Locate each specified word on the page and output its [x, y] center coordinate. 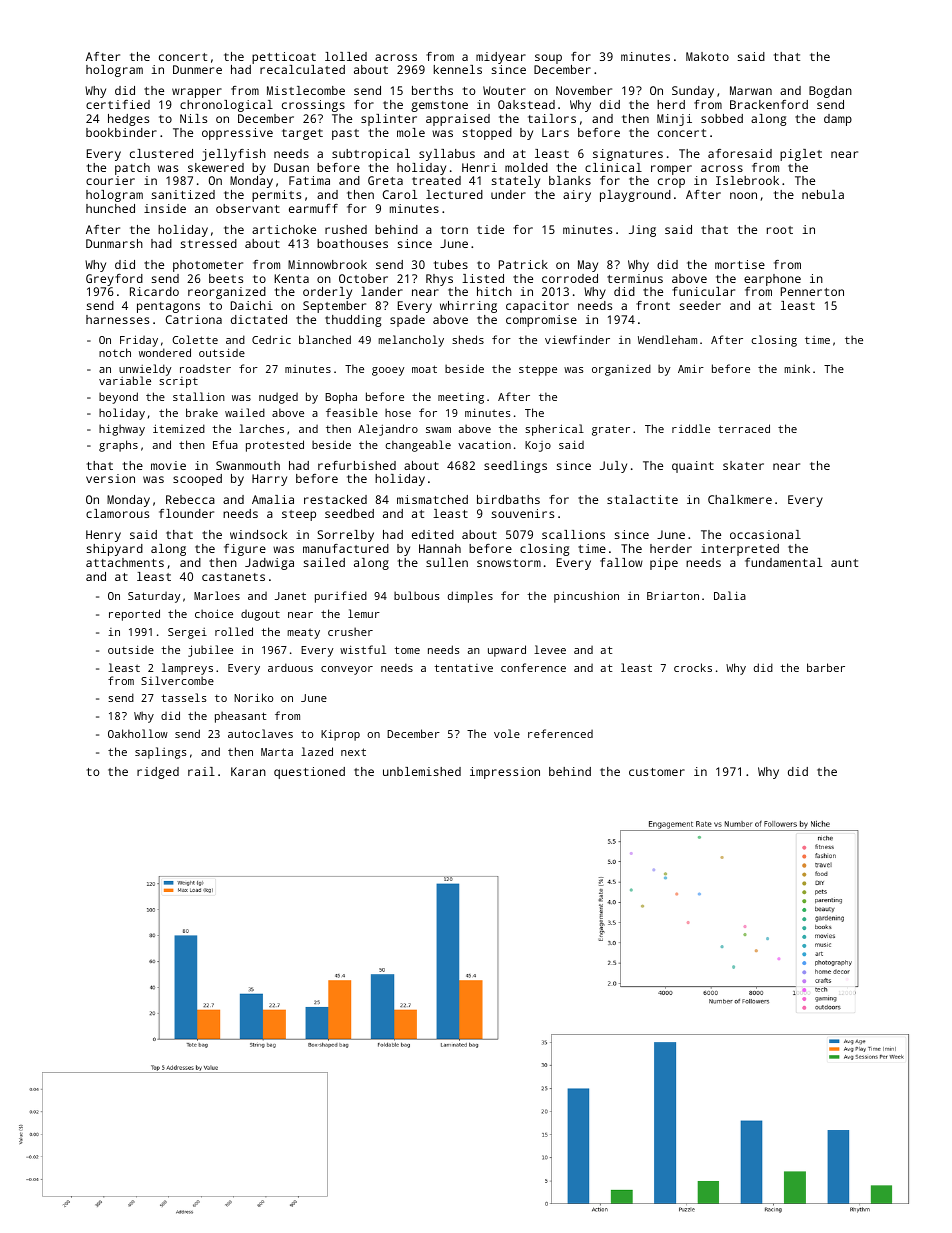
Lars [555, 132]
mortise [740, 264]
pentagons [168, 307]
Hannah [440, 548]
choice [214, 613]
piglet [801, 155]
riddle [691, 428]
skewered [216, 167]
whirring [468, 307]
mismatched [432, 499]
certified [118, 104]
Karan [248, 771]
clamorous [117, 513]
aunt [844, 563]
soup [548, 59]
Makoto [707, 56]
